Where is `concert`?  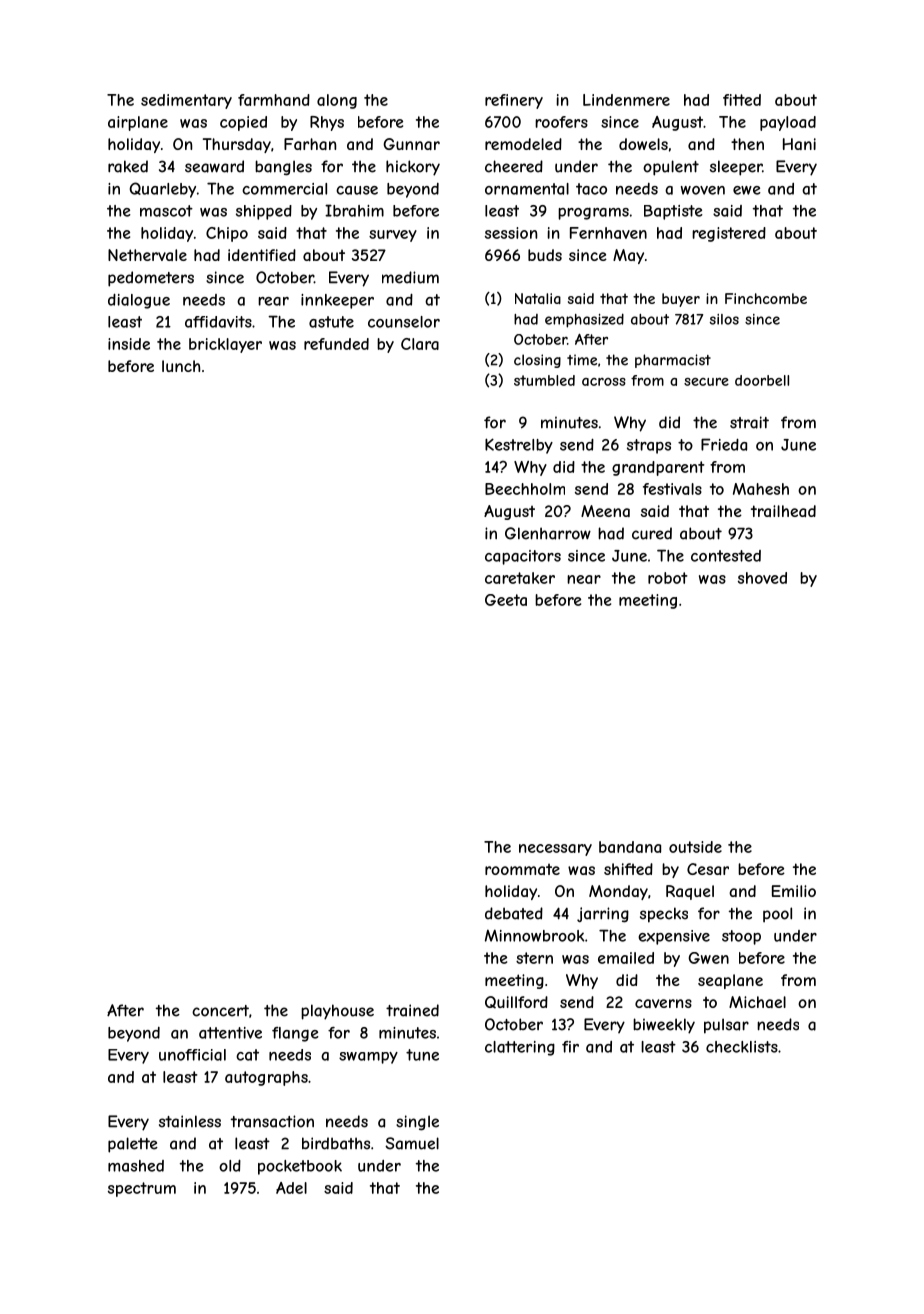
concert is located at coordinates (220, 1011).
